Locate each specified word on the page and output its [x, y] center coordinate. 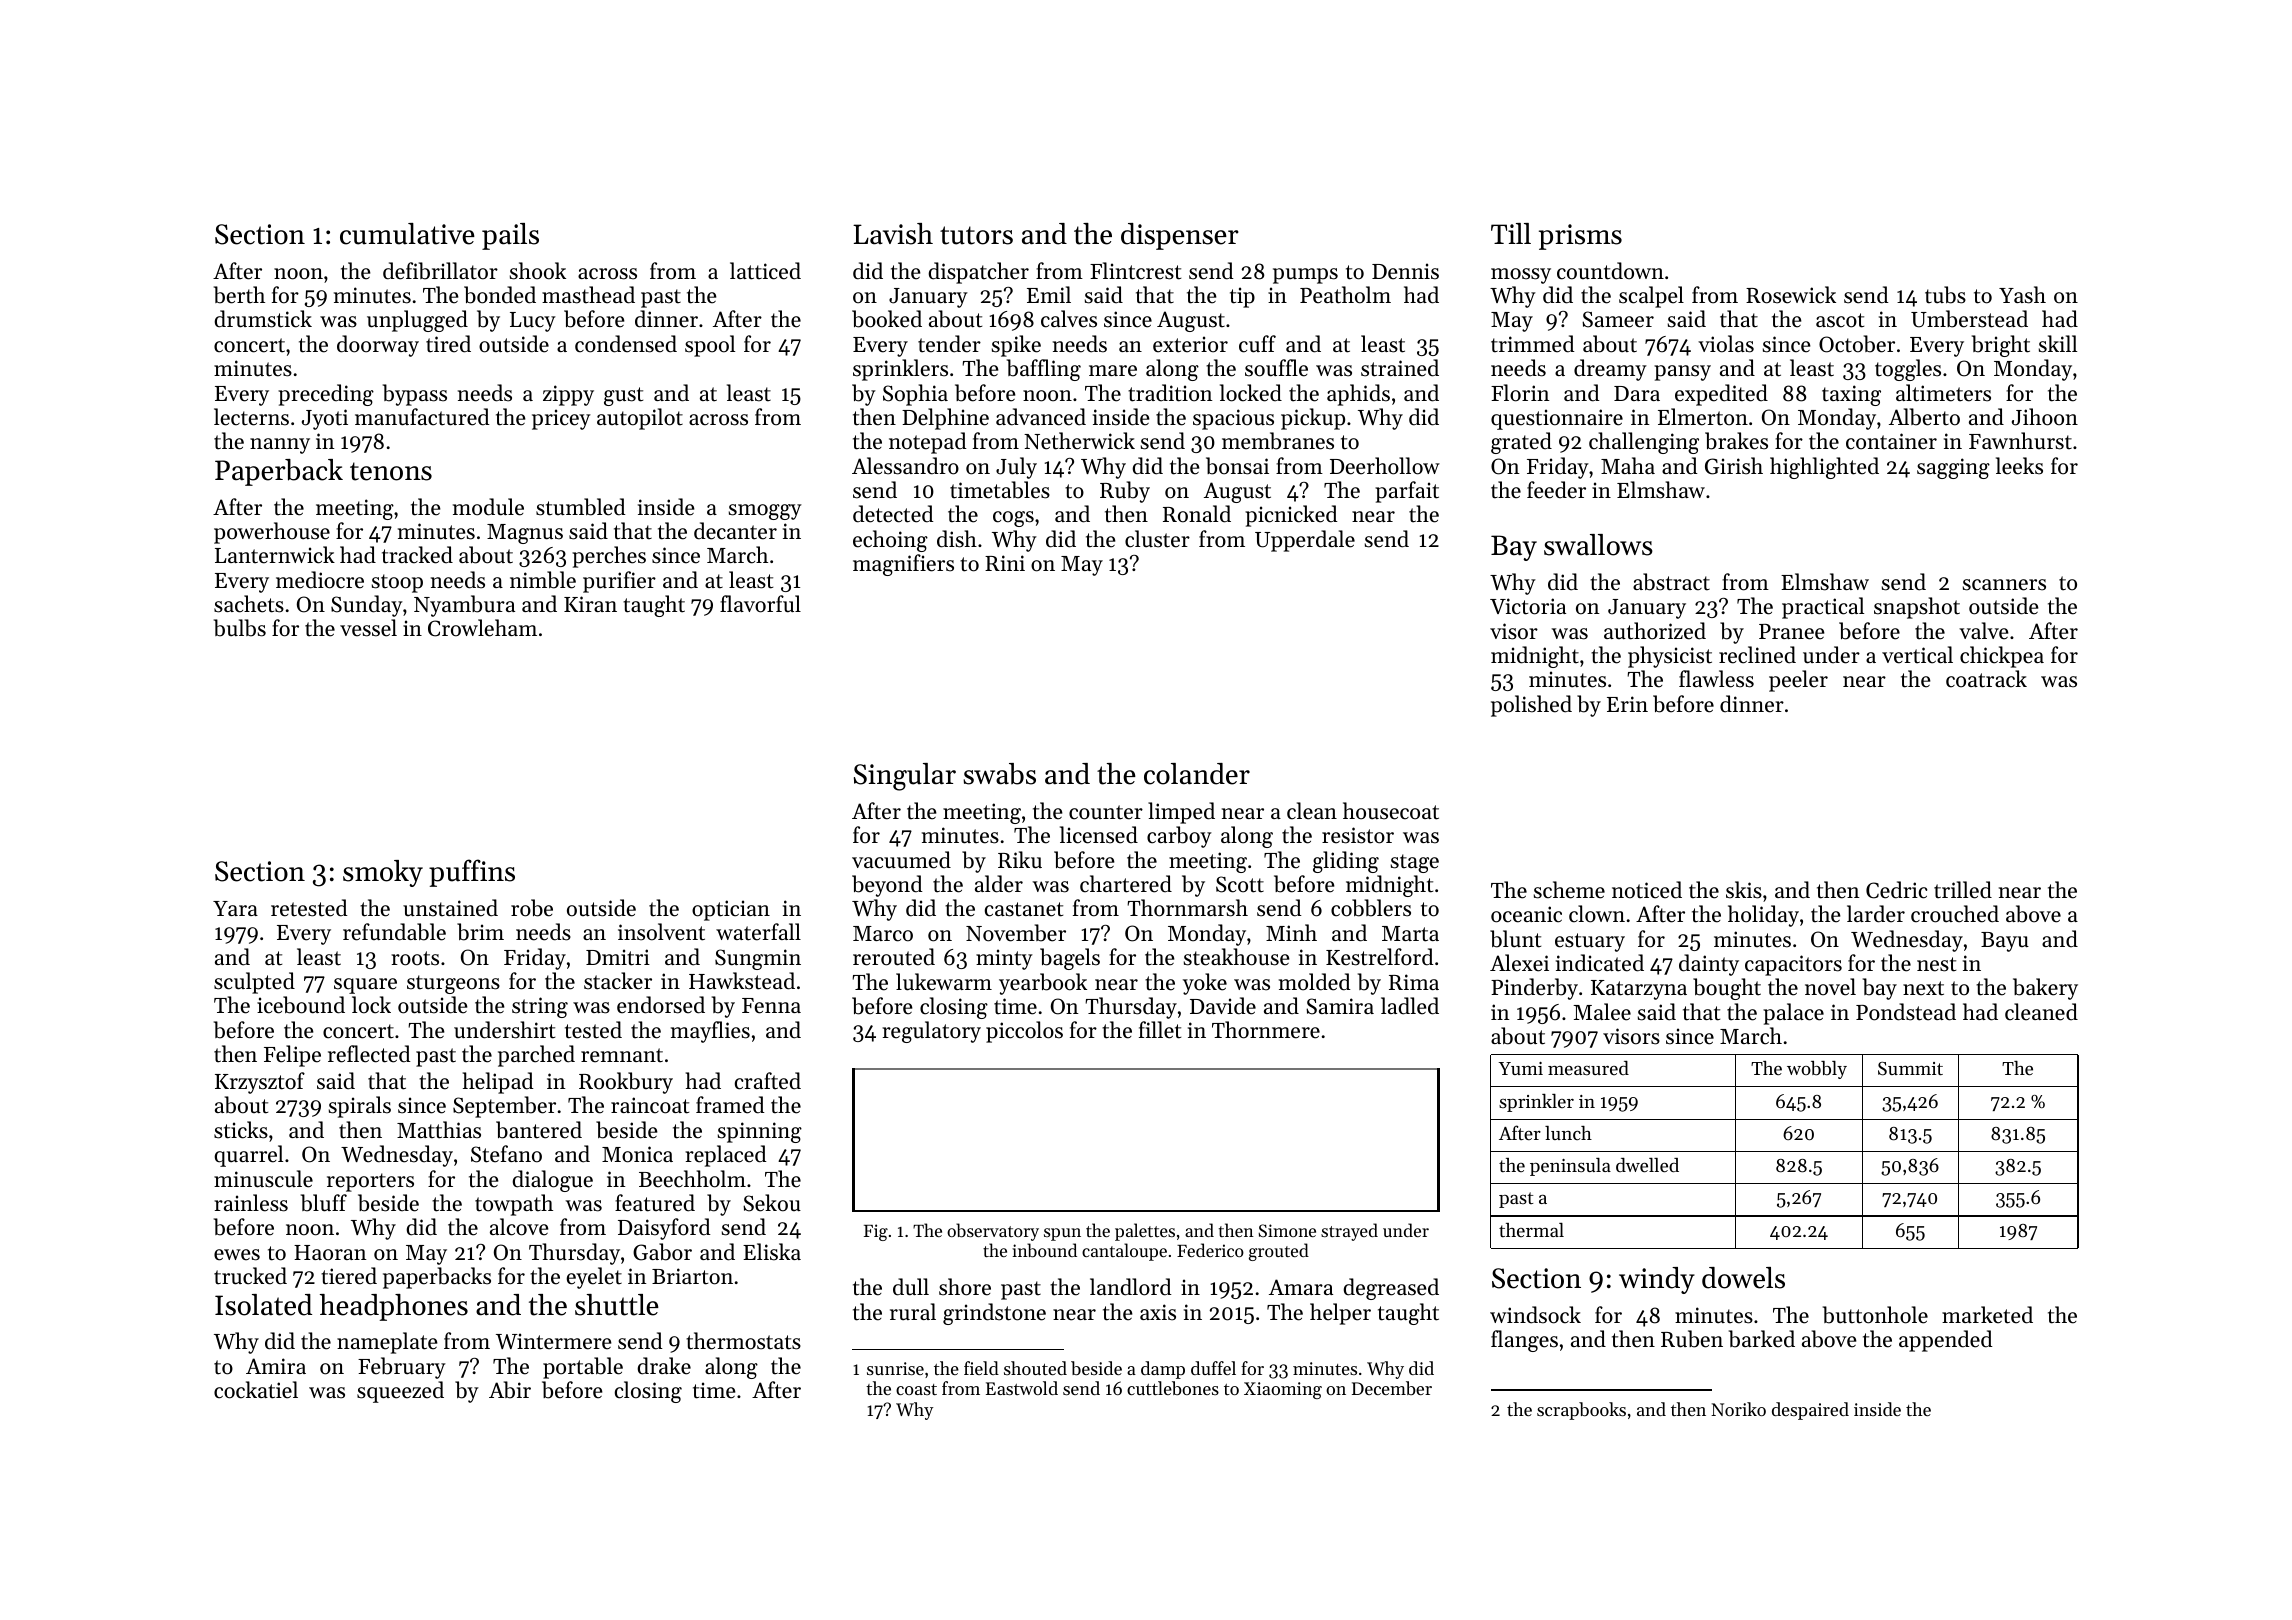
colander [1197, 774]
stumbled [581, 507]
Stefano [506, 1154]
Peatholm [1345, 295]
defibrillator [440, 271]
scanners [2004, 585]
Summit [1910, 1069]
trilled [1963, 890]
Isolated [263, 1305]
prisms [1580, 237]
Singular [905, 777]
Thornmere [1266, 1030]
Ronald [1197, 514]
